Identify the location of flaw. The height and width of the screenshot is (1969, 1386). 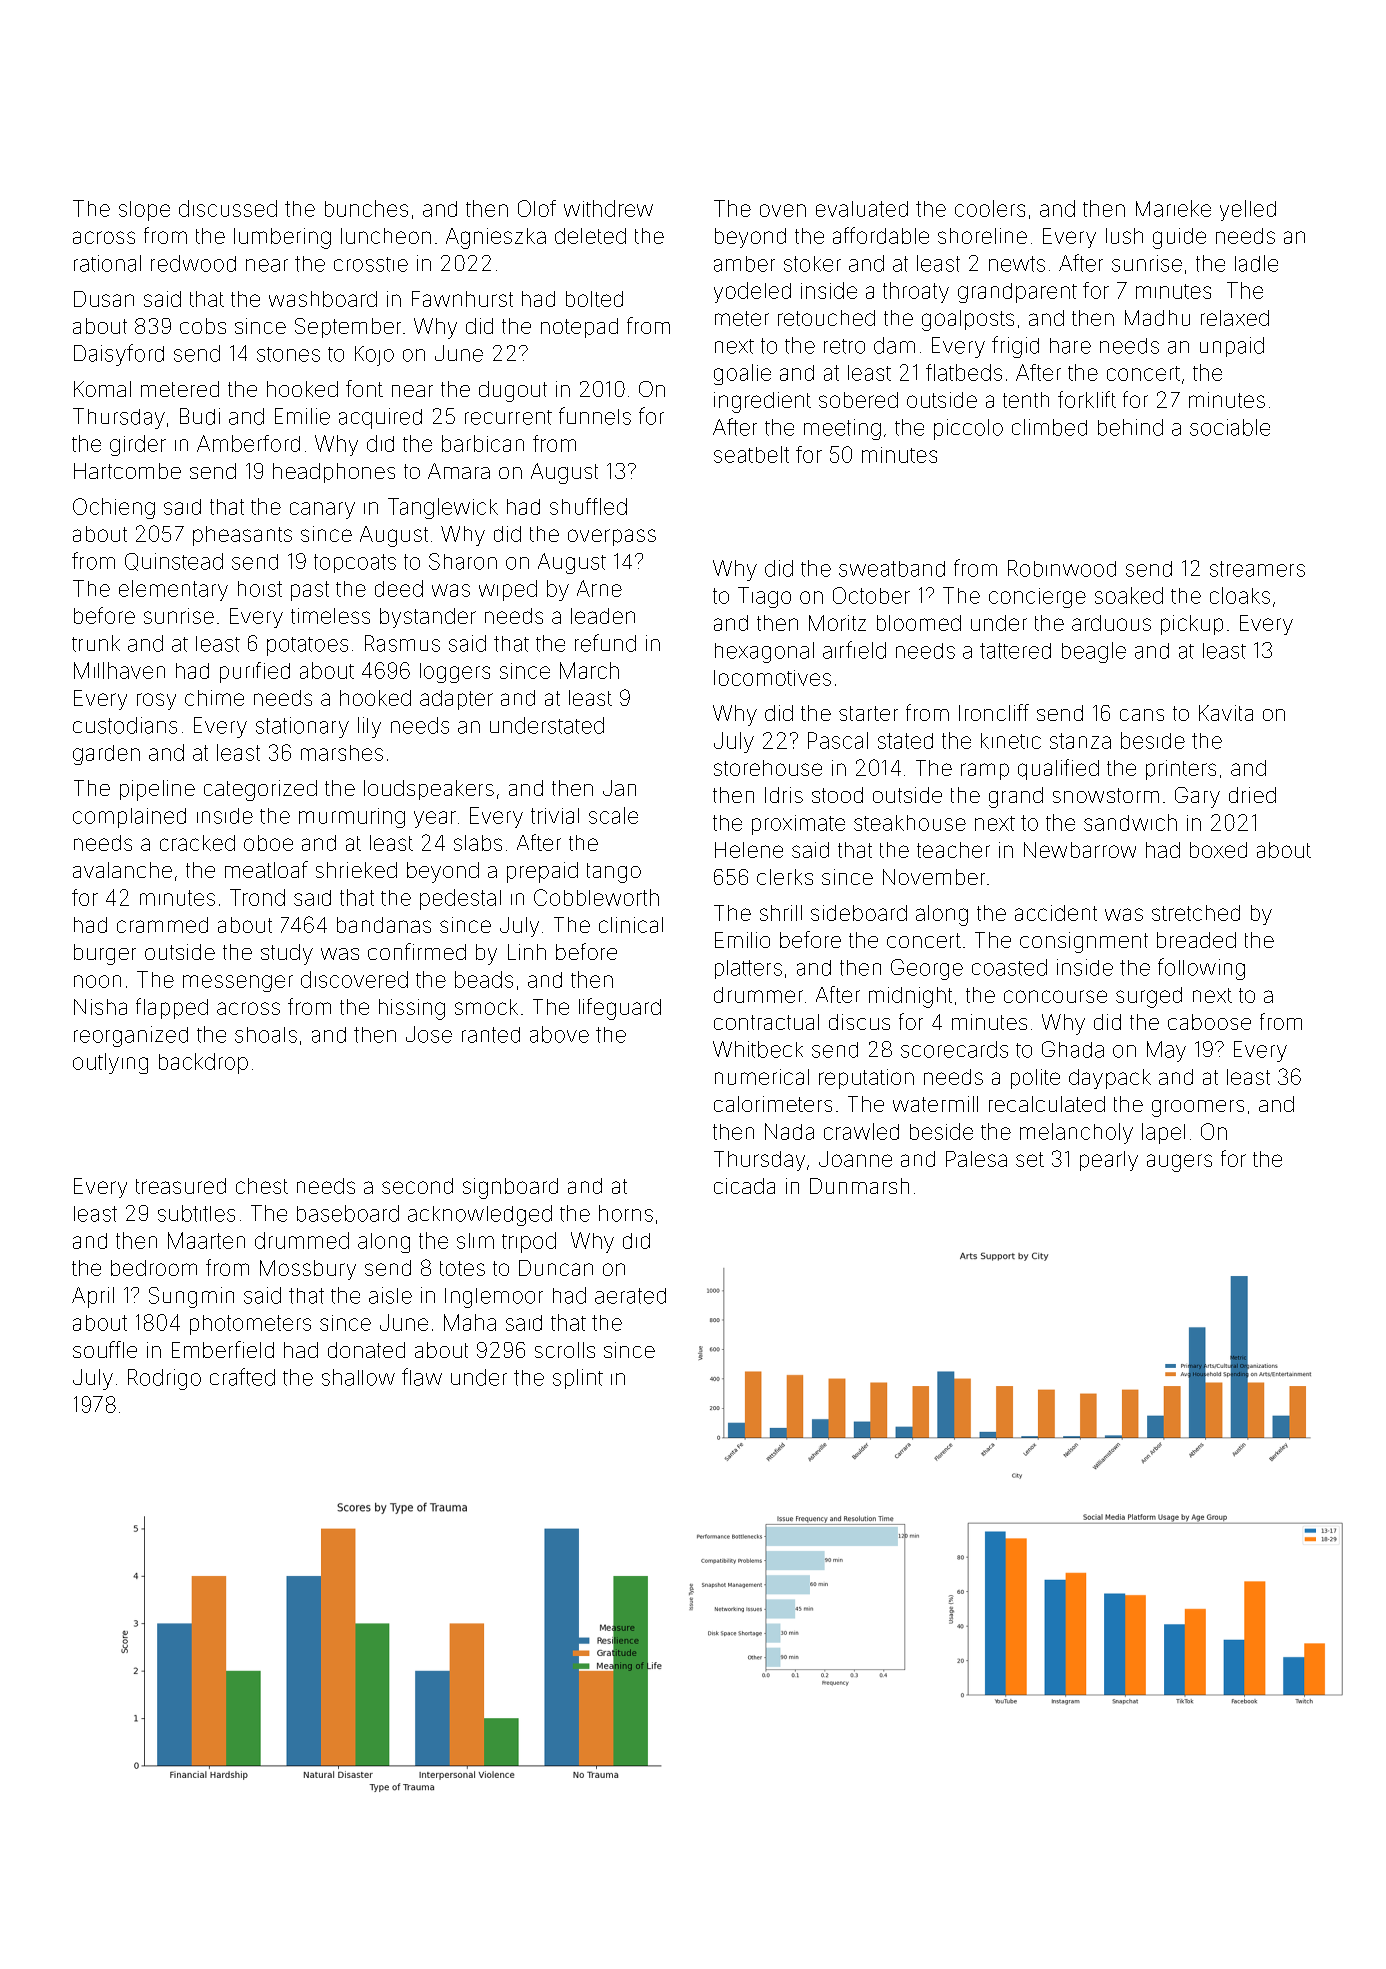
(422, 1377).
